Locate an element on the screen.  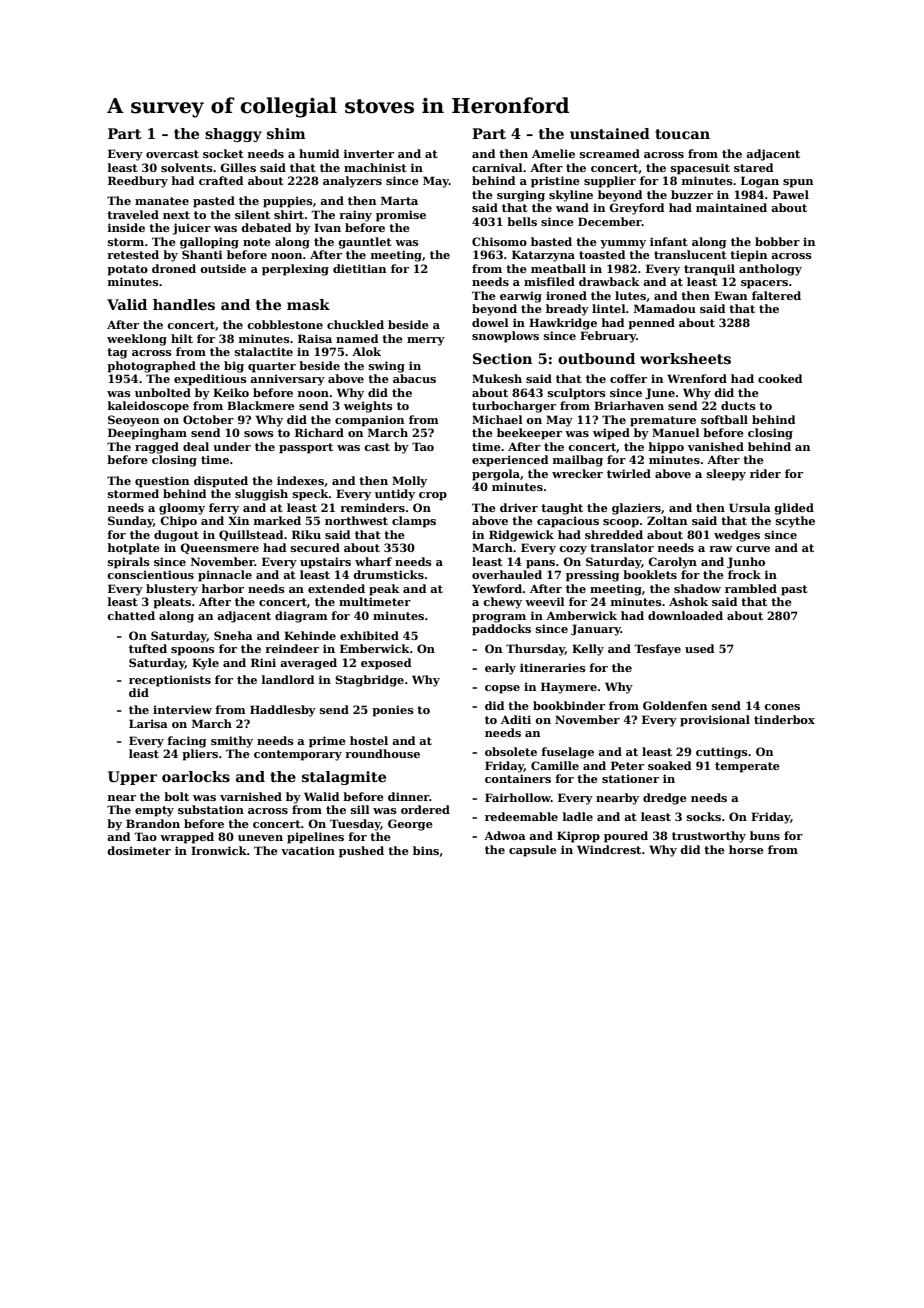
vacation is located at coordinates (308, 850).
